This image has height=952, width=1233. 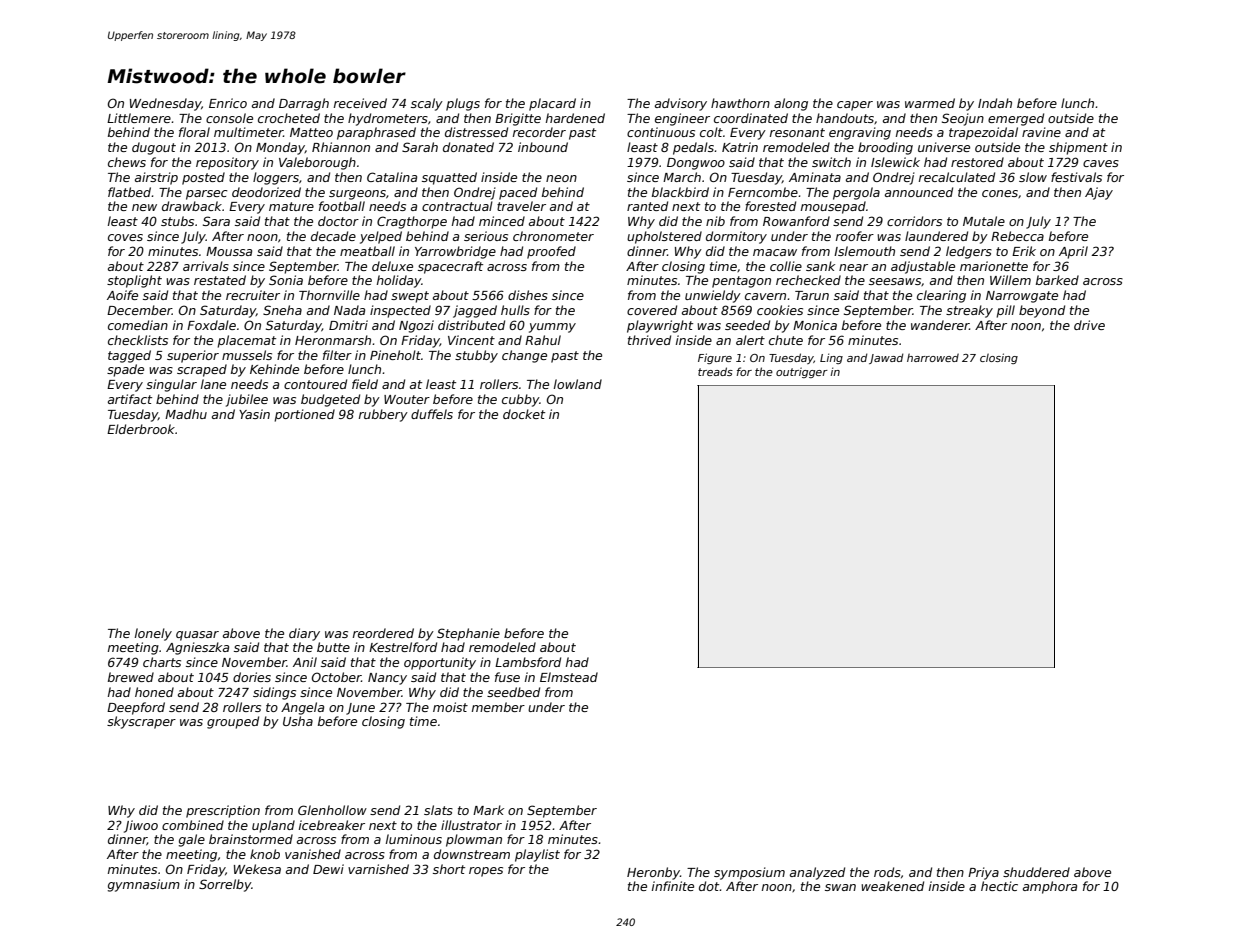 I want to click on stoplight, so click(x=134, y=281).
